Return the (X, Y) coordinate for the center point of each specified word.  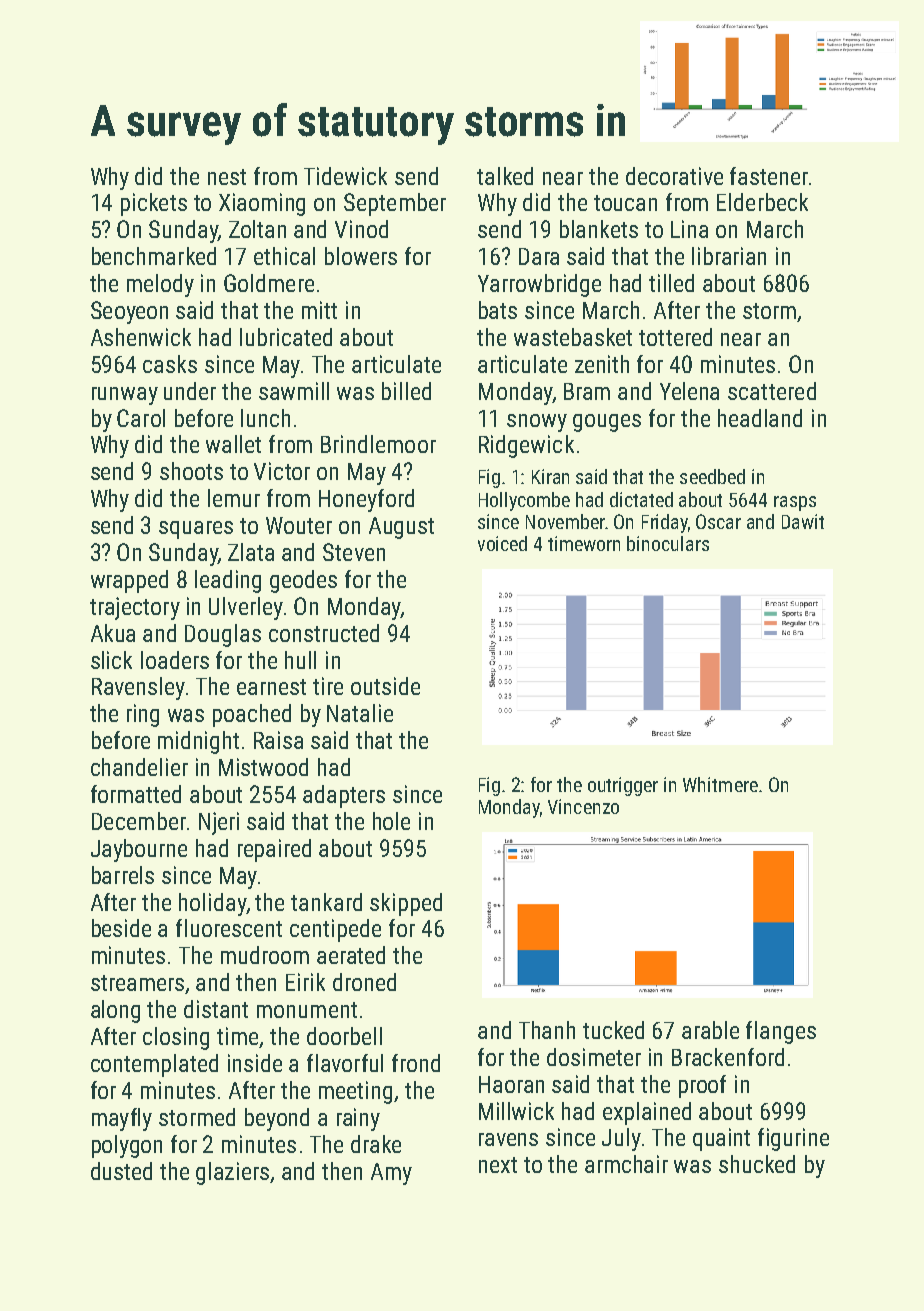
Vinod (361, 229)
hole (391, 821)
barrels (123, 875)
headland (760, 418)
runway (125, 396)
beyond (277, 1119)
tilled (671, 283)
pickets (154, 204)
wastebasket (573, 337)
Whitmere (720, 784)
